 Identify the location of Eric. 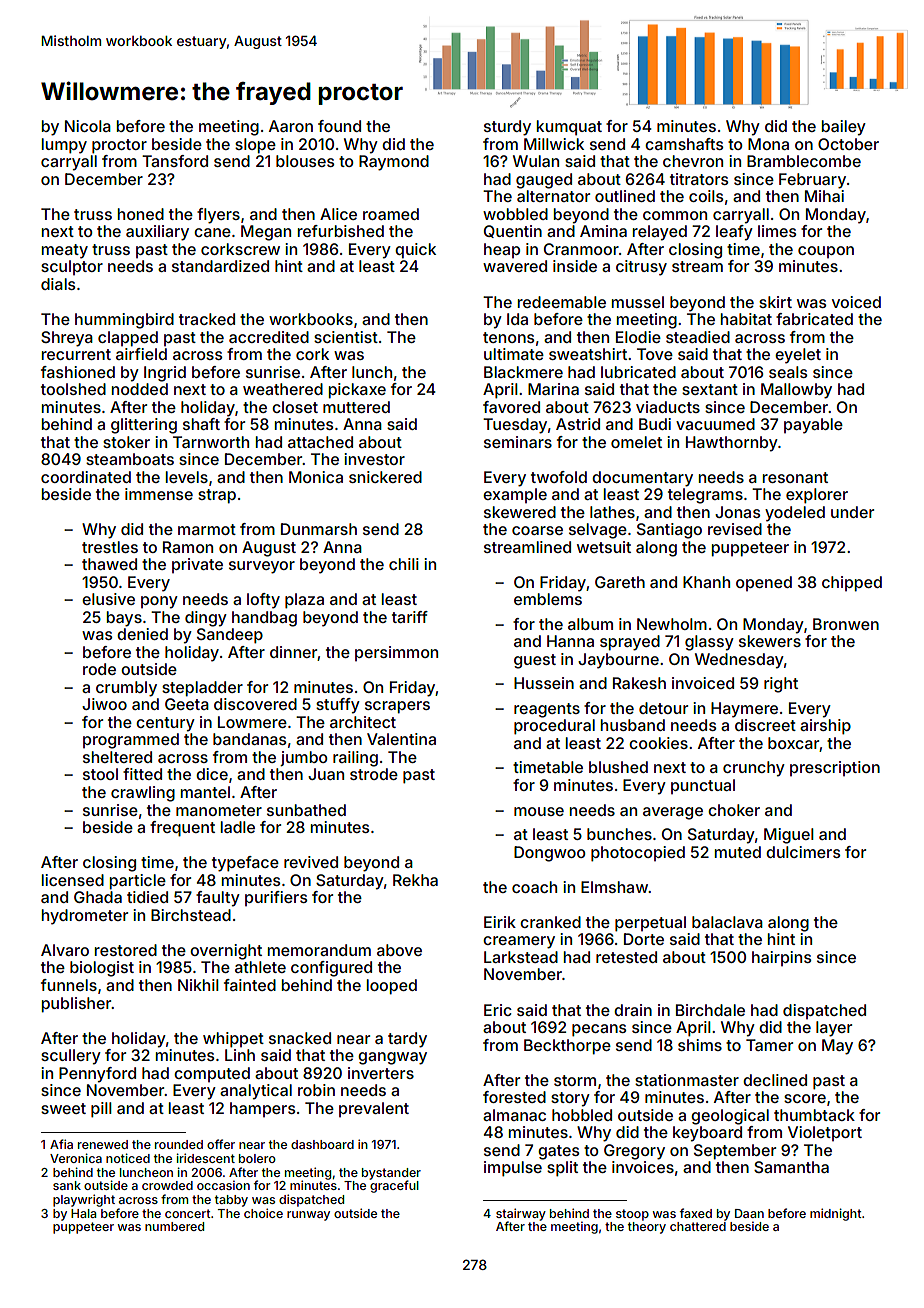
(498, 1010).
